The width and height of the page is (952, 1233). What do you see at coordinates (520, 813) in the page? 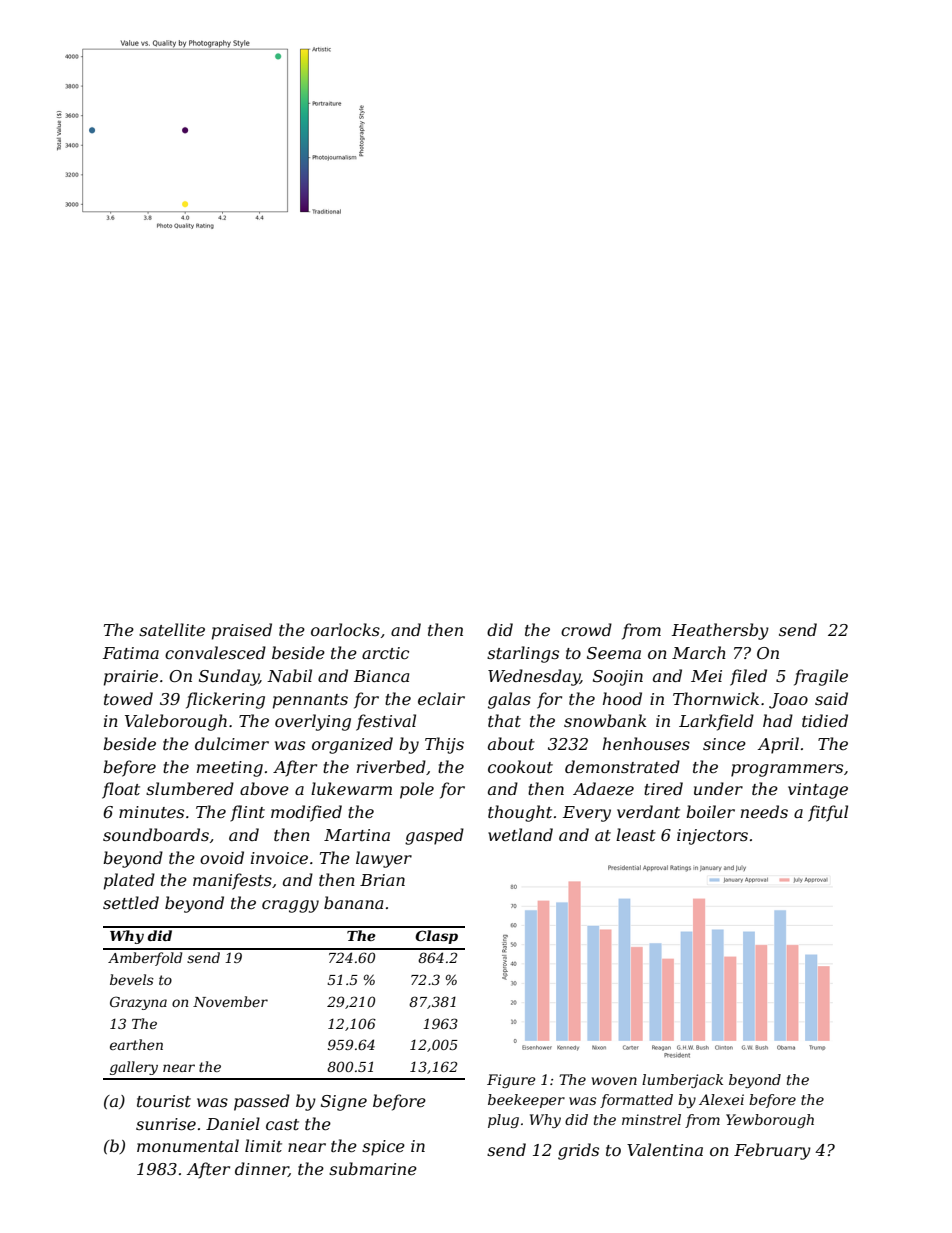
I see `thought` at bounding box center [520, 813].
